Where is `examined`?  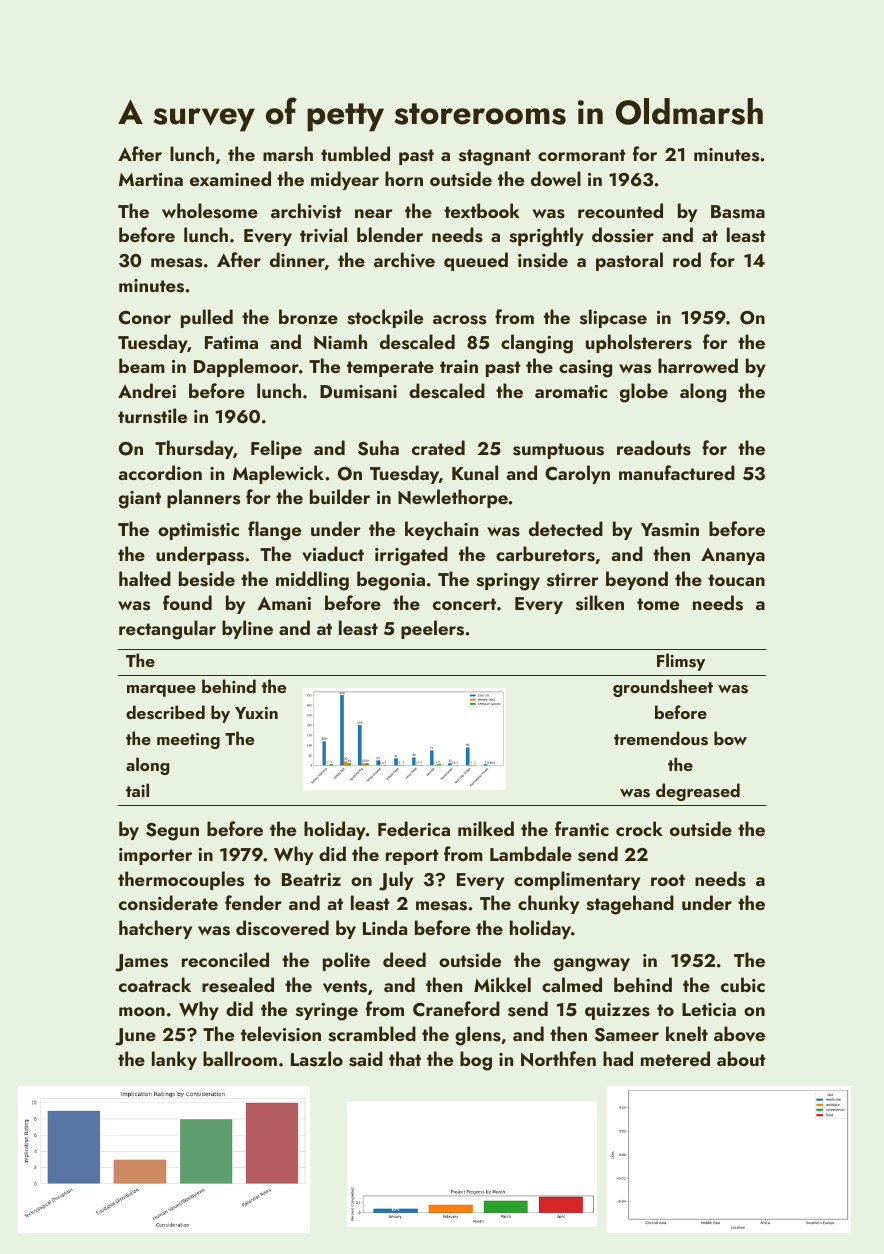
examined is located at coordinates (230, 178).
